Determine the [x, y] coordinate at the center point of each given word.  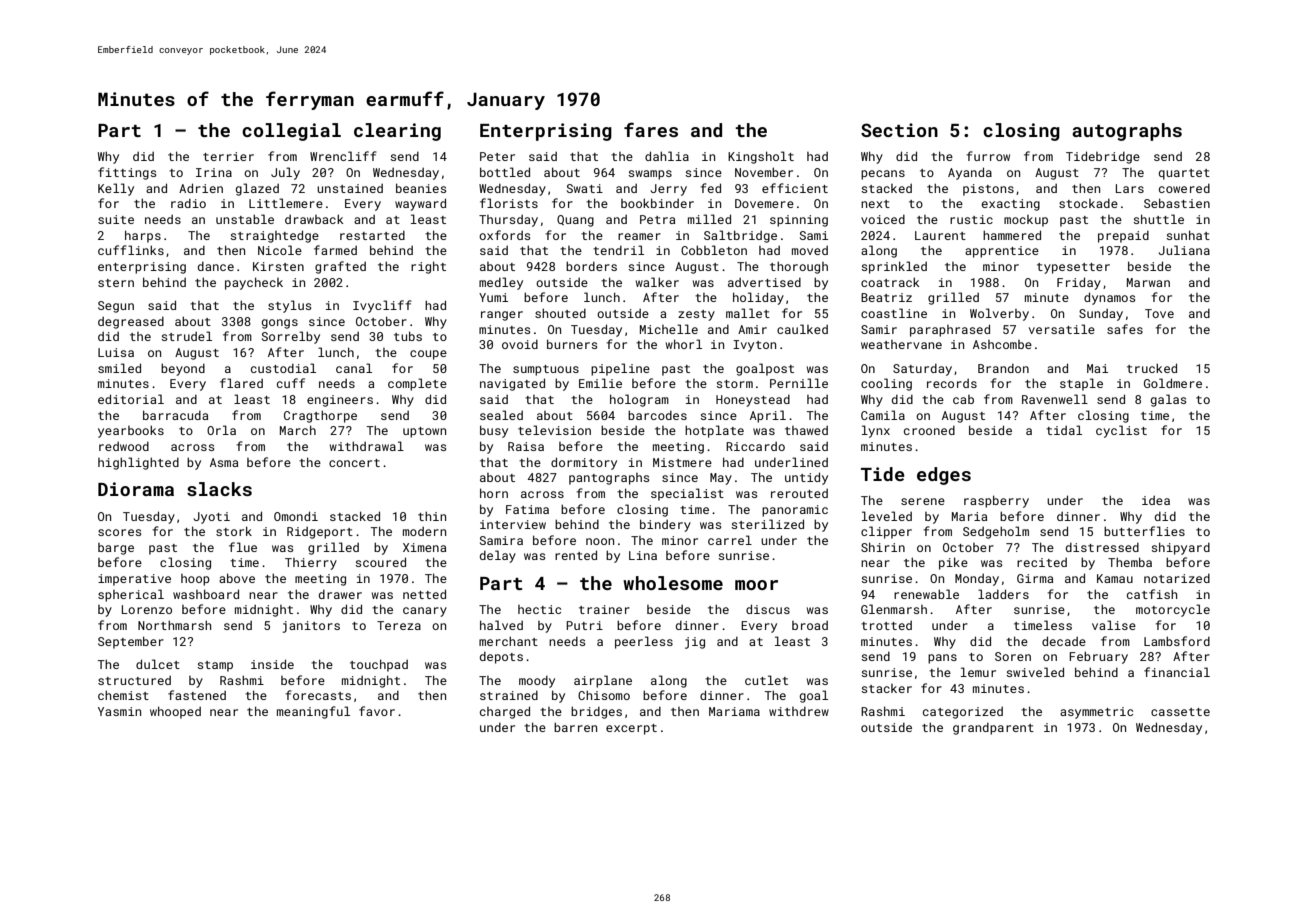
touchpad [379, 665]
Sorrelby [291, 337]
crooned [929, 430]
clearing [397, 132]
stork [234, 531]
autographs [1127, 132]
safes [1125, 329]
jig [695, 643]
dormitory [584, 463]
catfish [1152, 594]
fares [651, 129]
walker [657, 282]
